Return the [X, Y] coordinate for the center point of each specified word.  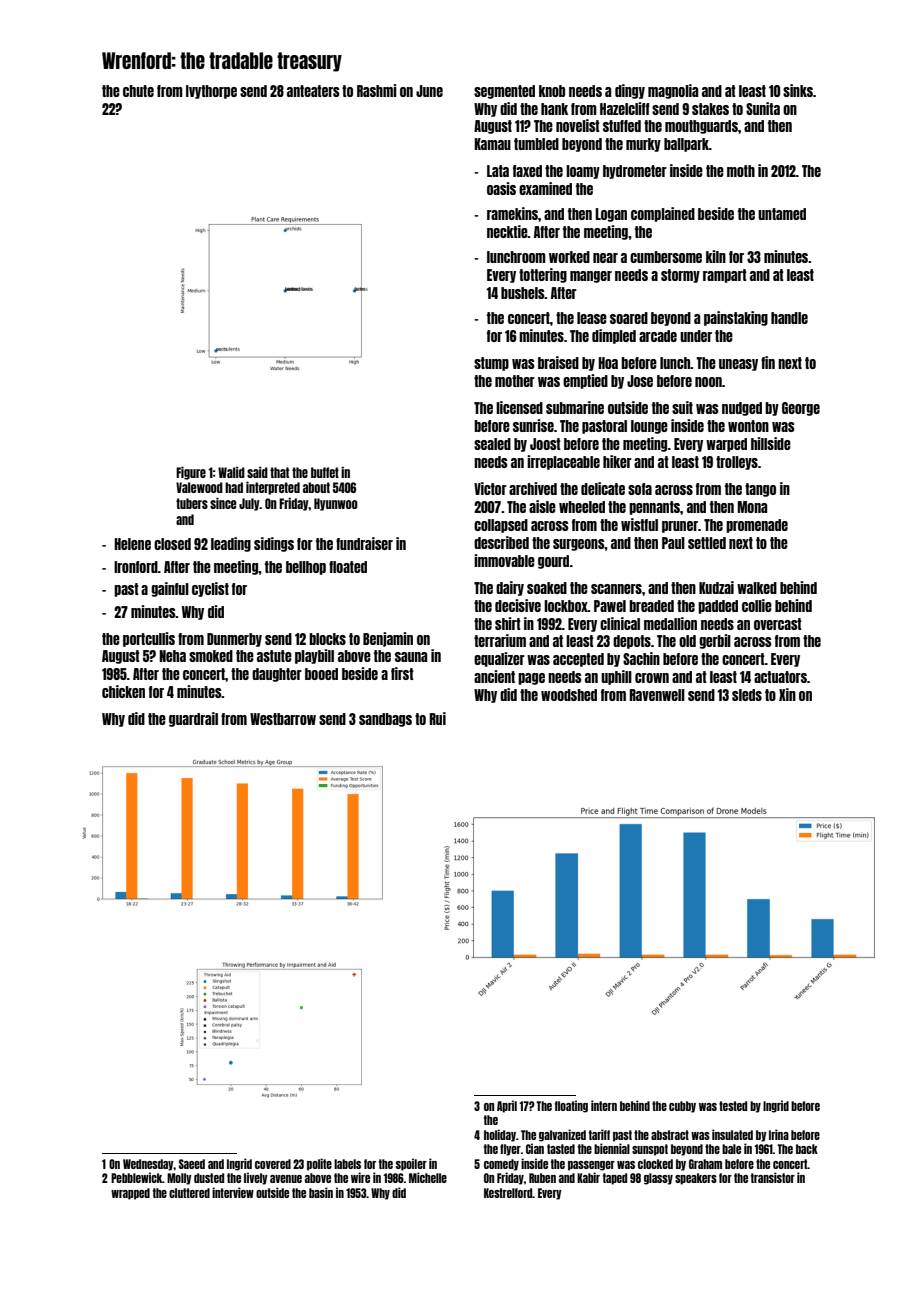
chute [138, 91]
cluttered [189, 1193]
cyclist [210, 589]
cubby [682, 1107]
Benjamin [388, 639]
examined [545, 188]
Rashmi [377, 90]
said [257, 472]
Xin [787, 694]
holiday [500, 1135]
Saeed [192, 1164]
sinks [798, 90]
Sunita [763, 108]
